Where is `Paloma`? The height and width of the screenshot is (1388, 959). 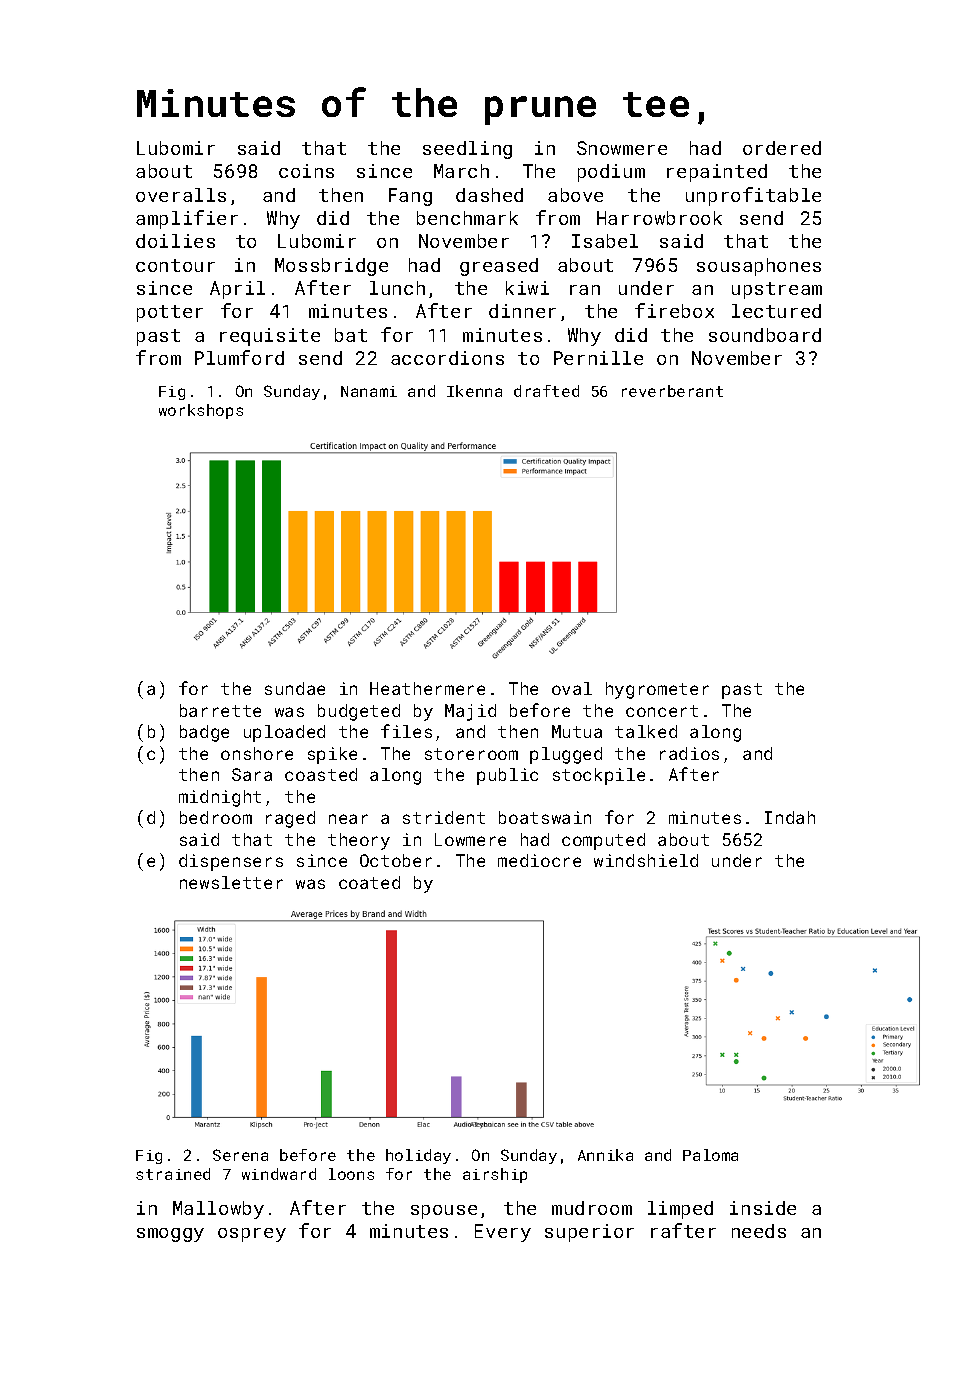 Paloma is located at coordinates (710, 1155).
